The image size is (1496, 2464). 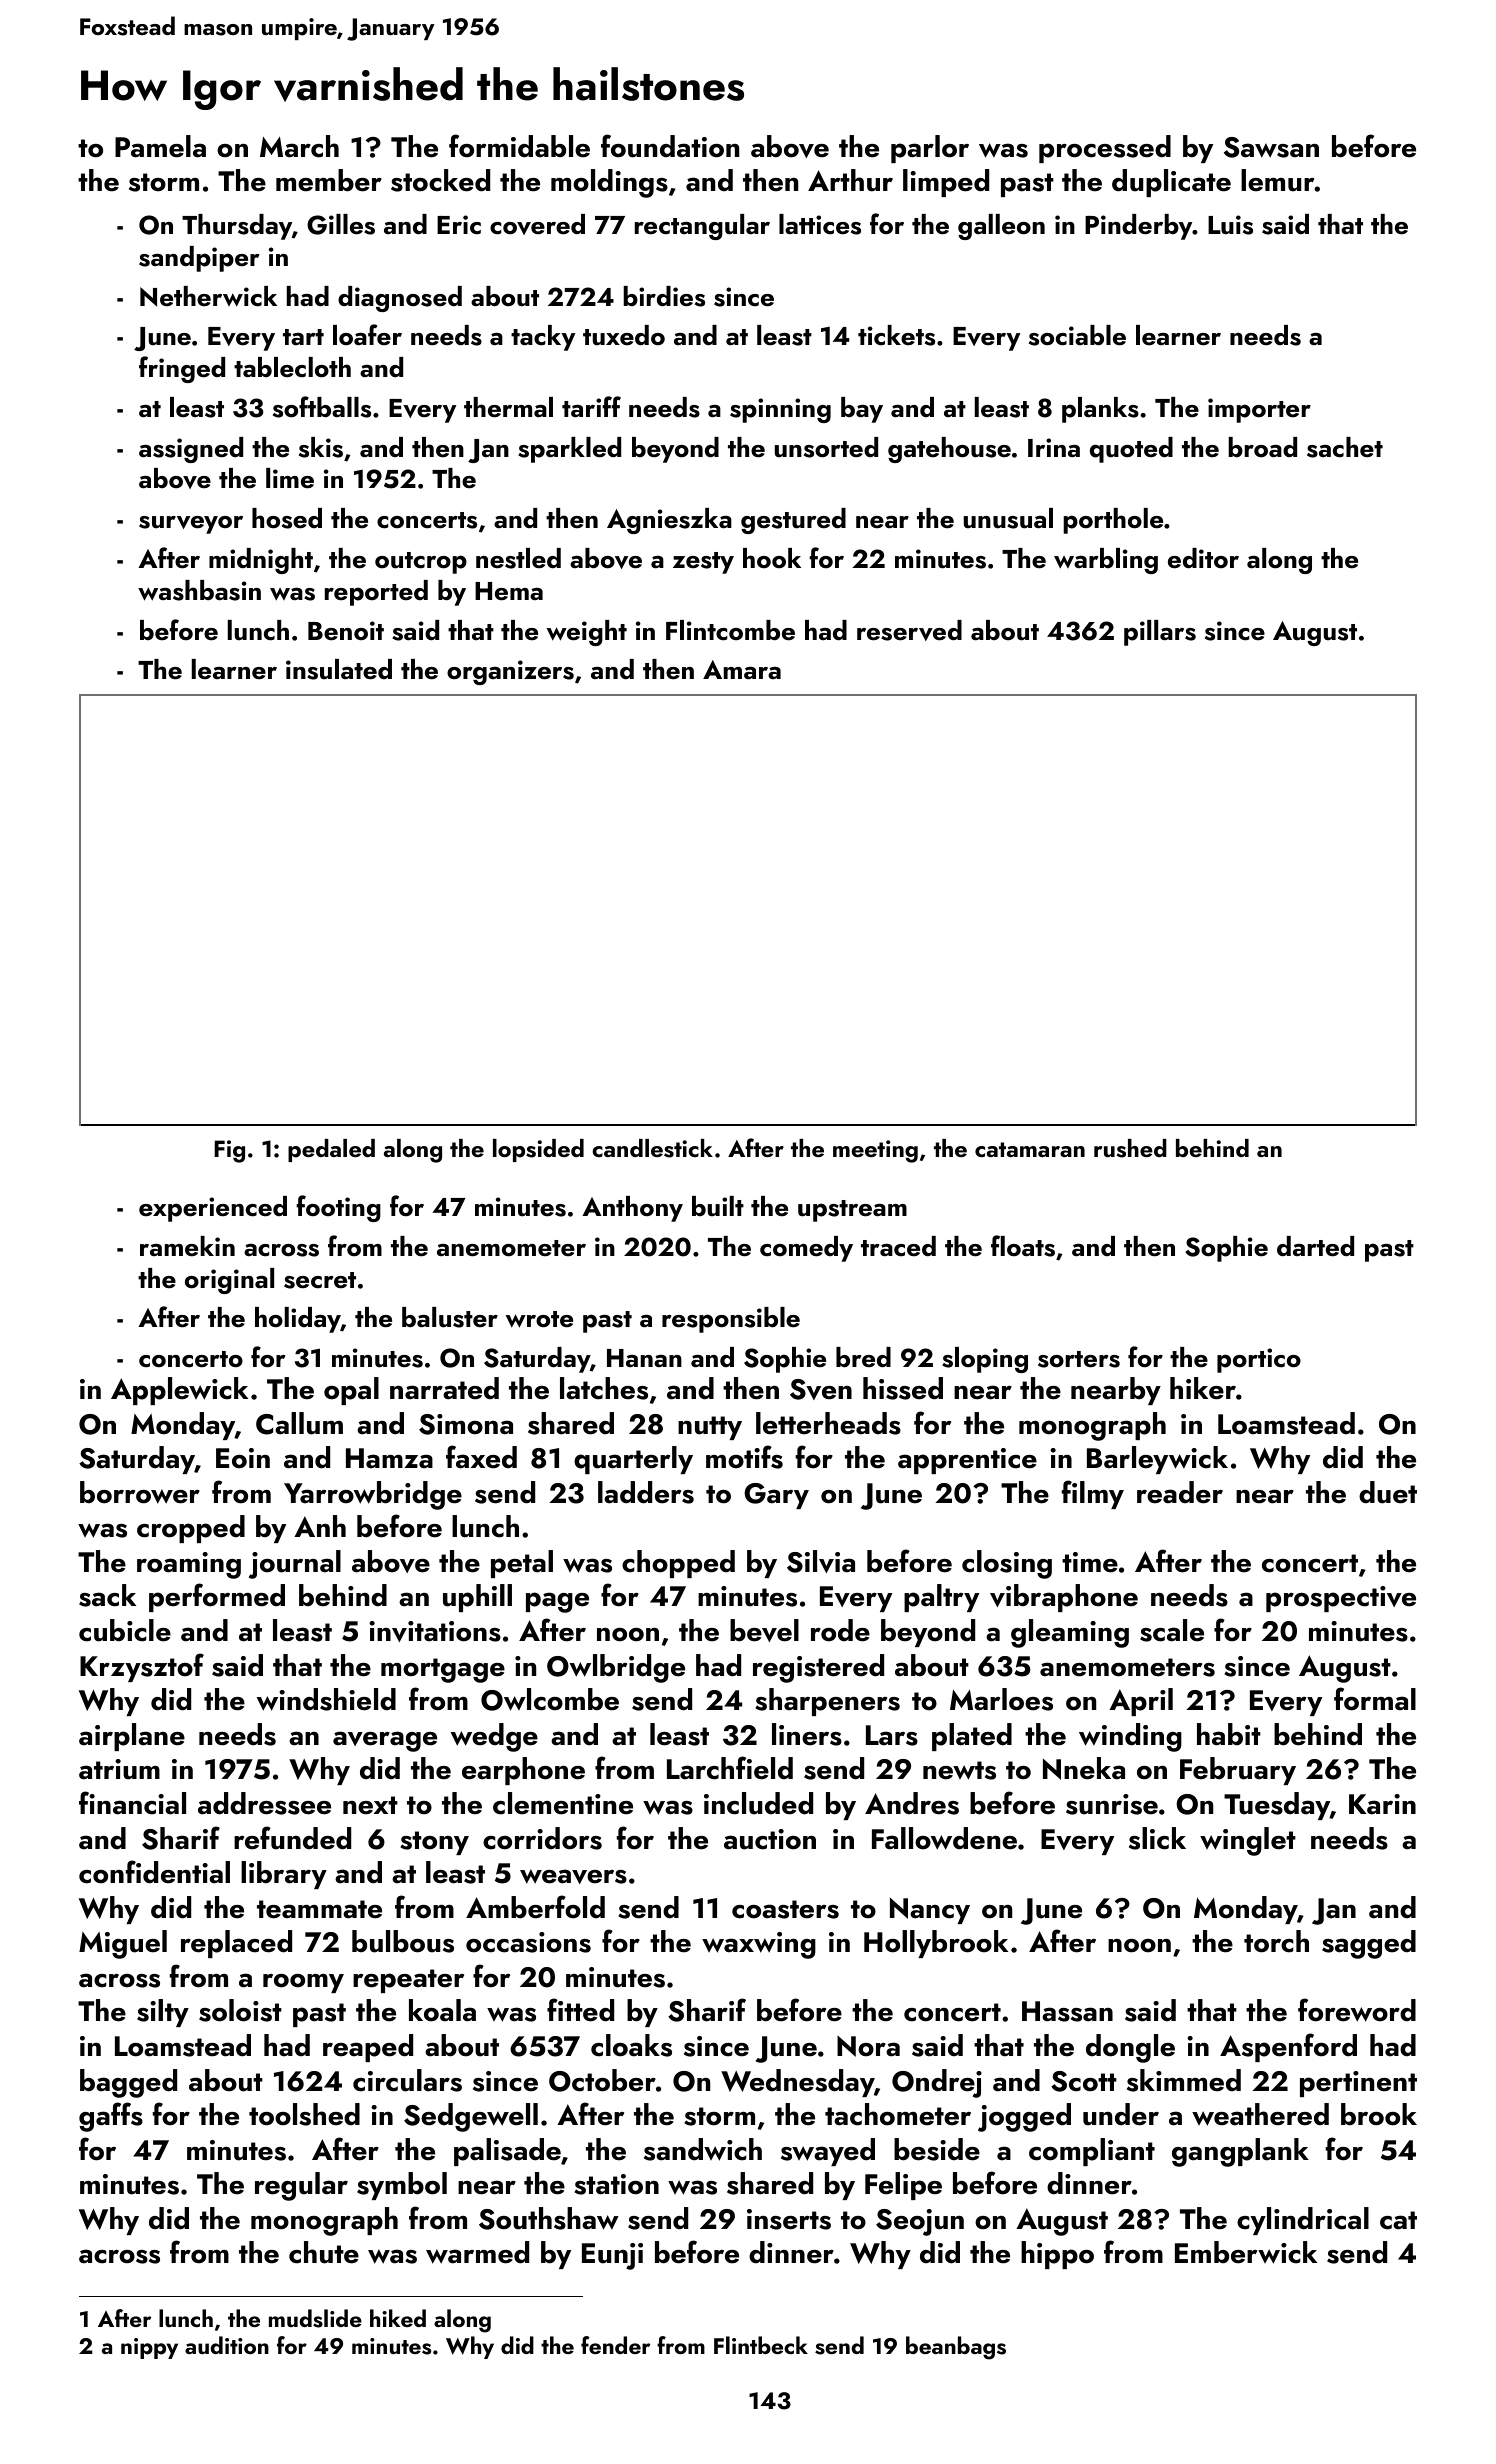 What do you see at coordinates (339, 669) in the screenshot?
I see `insulated` at bounding box center [339, 669].
